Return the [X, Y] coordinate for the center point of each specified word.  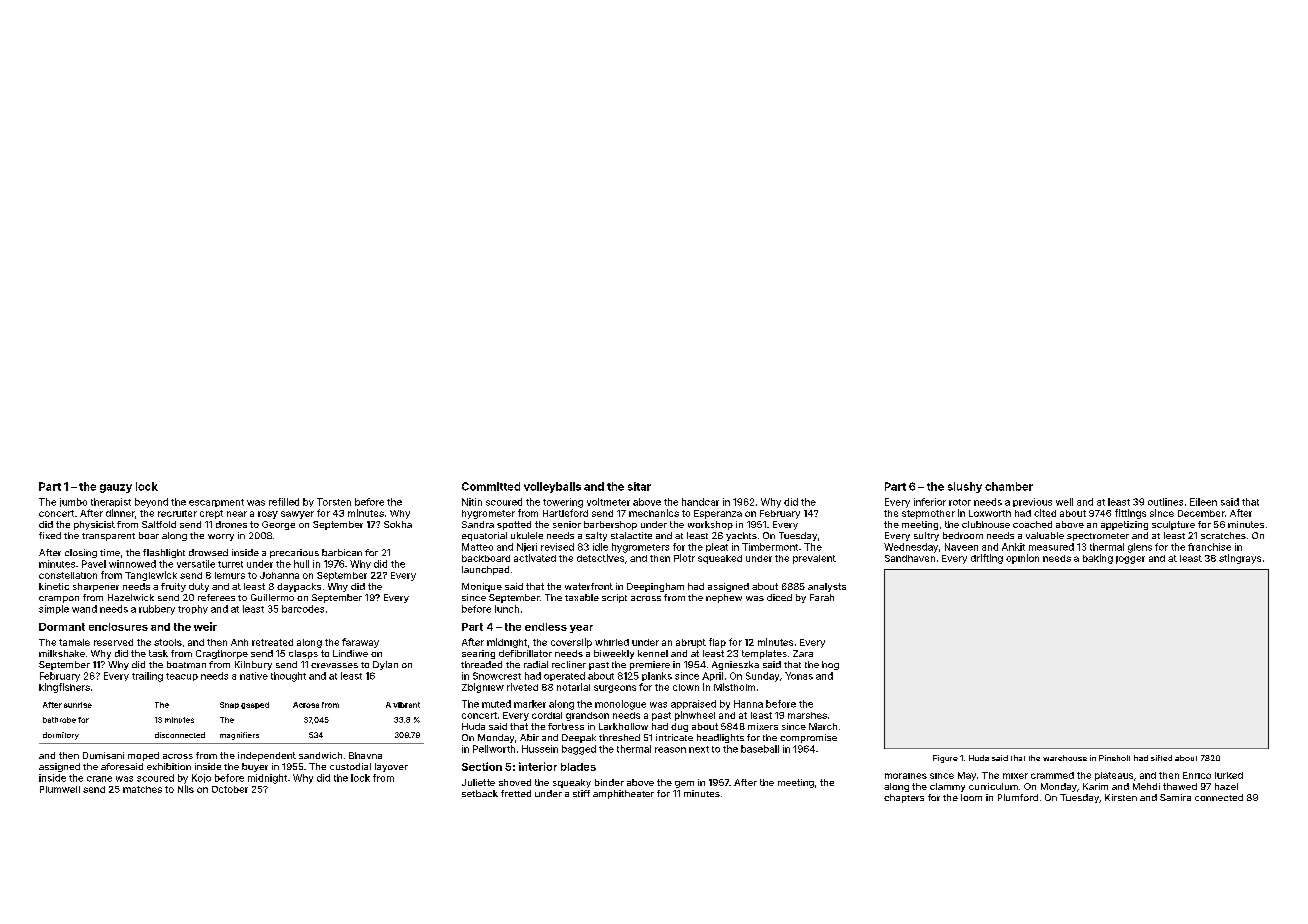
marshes [807, 715]
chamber [1009, 486]
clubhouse [986, 524]
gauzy [116, 488]
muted [496, 704]
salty [596, 536]
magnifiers [239, 736]
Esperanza [718, 514]
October [230, 789]
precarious [294, 553]
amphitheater [623, 794]
